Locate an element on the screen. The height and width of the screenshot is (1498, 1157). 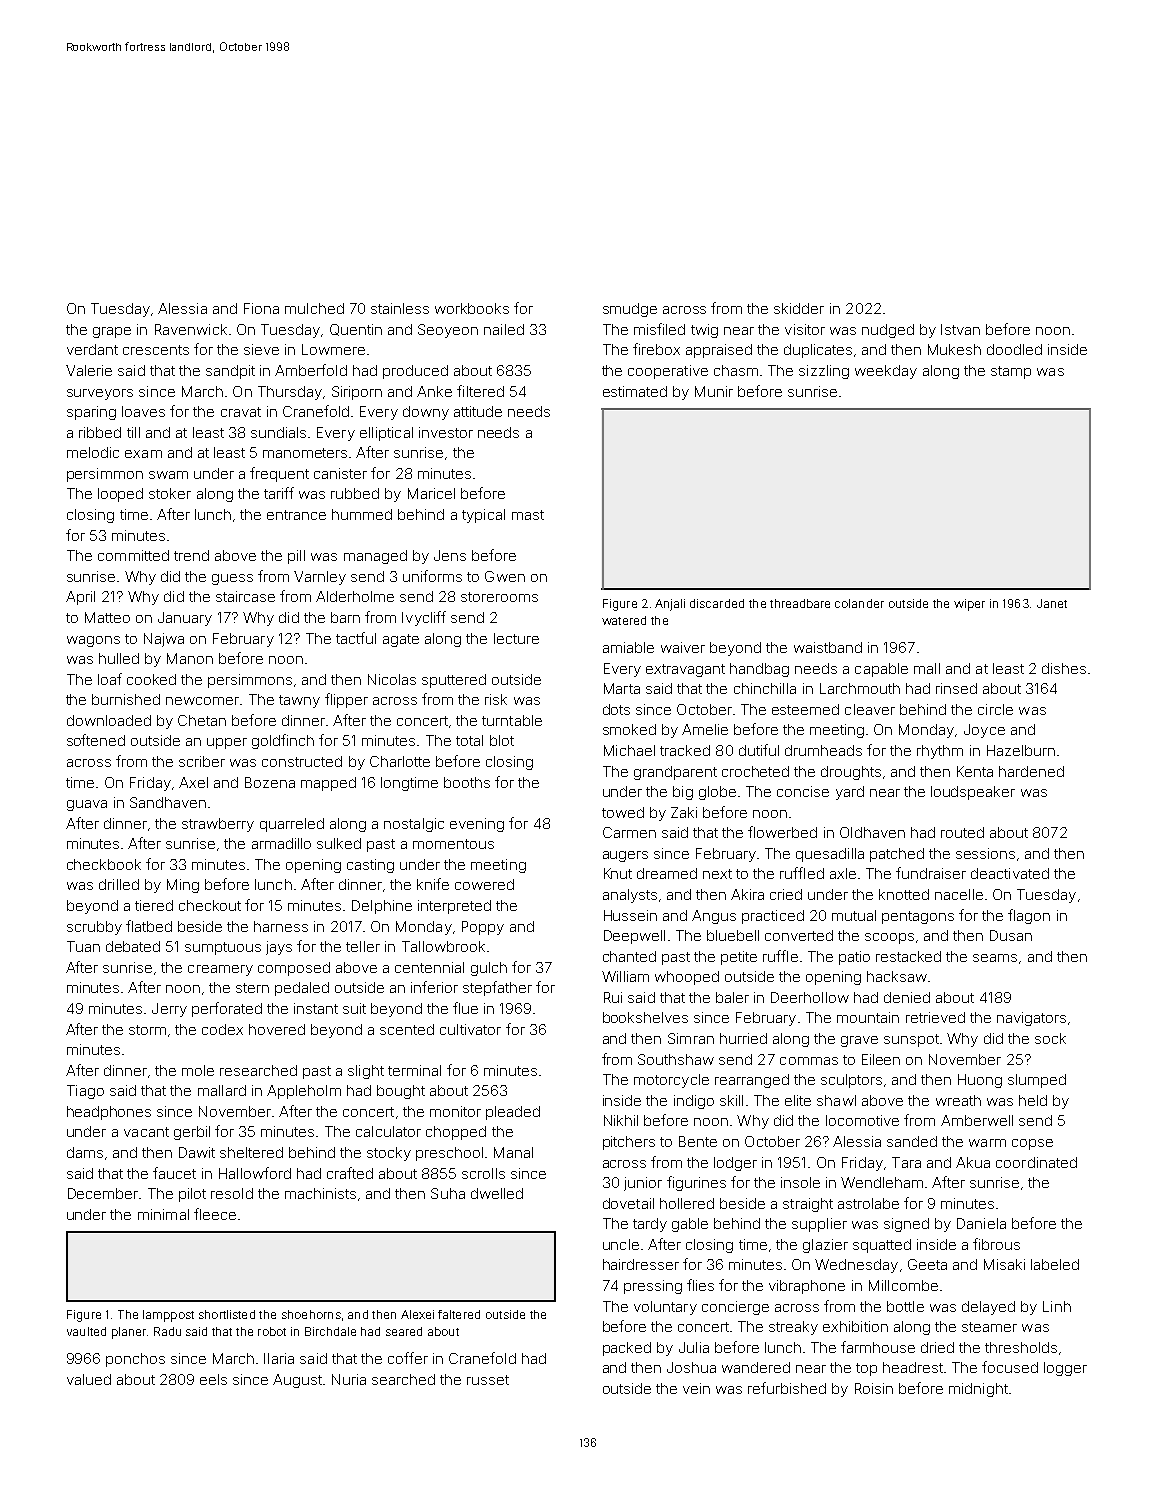
held is located at coordinates (1033, 1100).
